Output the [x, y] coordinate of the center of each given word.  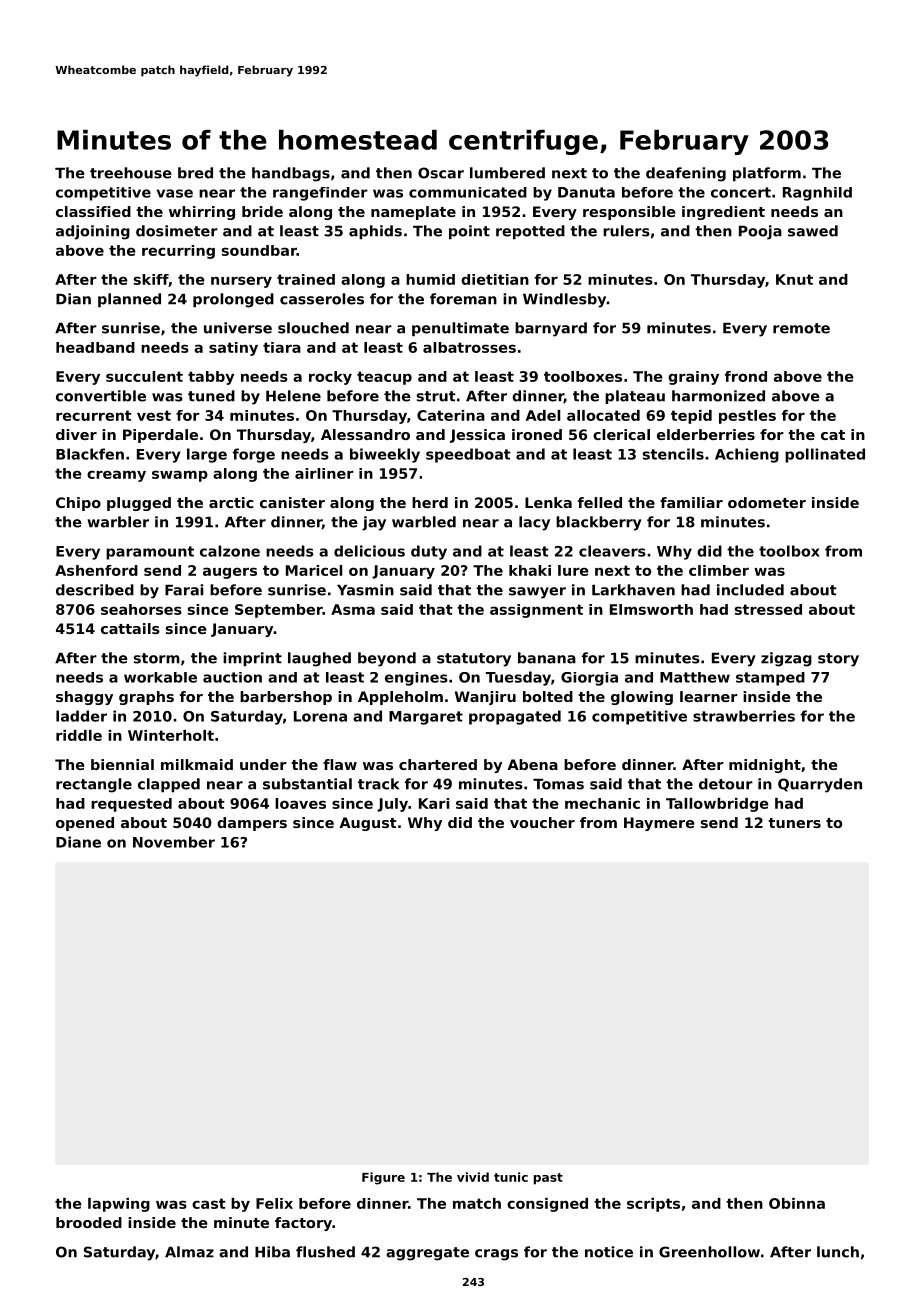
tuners [794, 823]
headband [95, 347]
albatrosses [469, 347]
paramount [150, 553]
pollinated [825, 455]
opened [85, 824]
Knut [794, 279]
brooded [89, 1222]
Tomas [558, 784]
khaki [530, 570]
